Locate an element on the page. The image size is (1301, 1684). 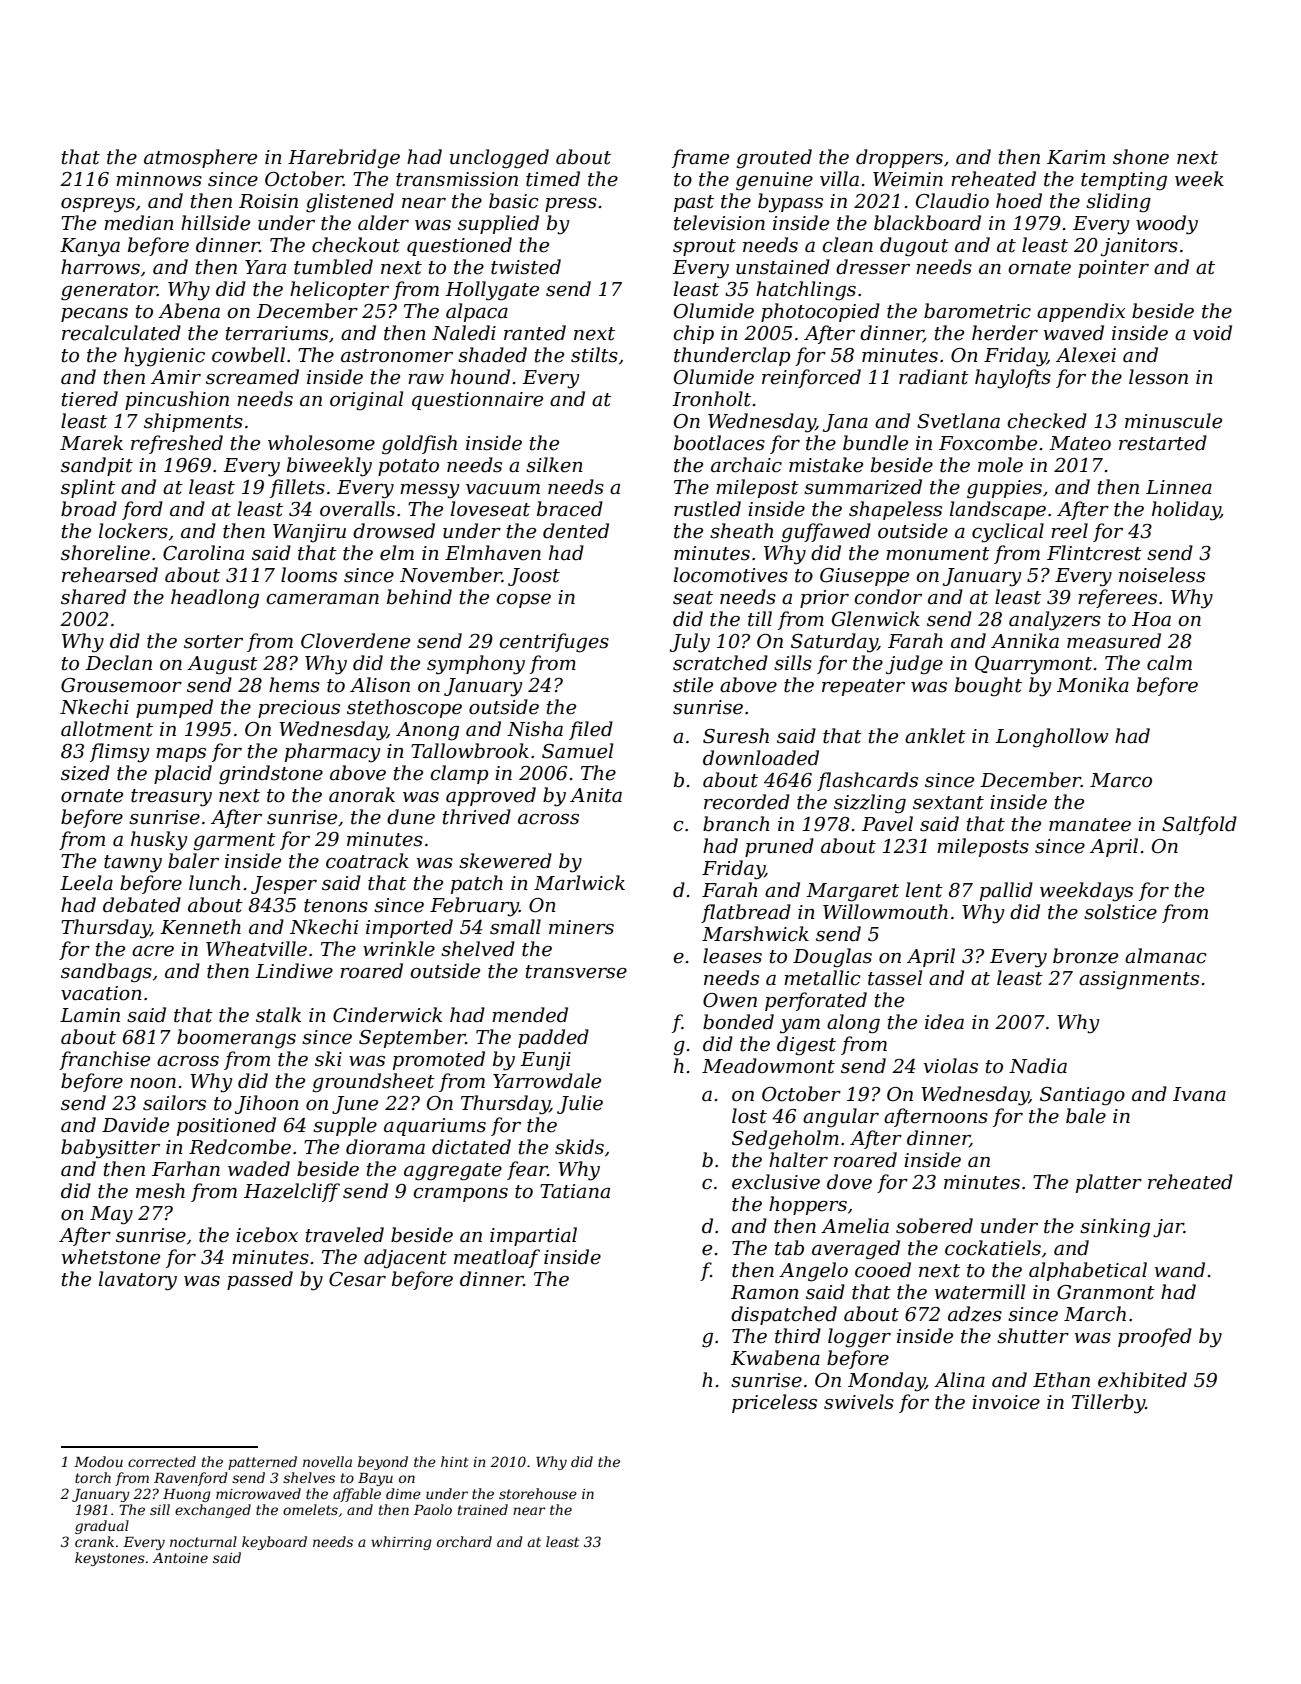
Ivana is located at coordinates (1199, 1094).
